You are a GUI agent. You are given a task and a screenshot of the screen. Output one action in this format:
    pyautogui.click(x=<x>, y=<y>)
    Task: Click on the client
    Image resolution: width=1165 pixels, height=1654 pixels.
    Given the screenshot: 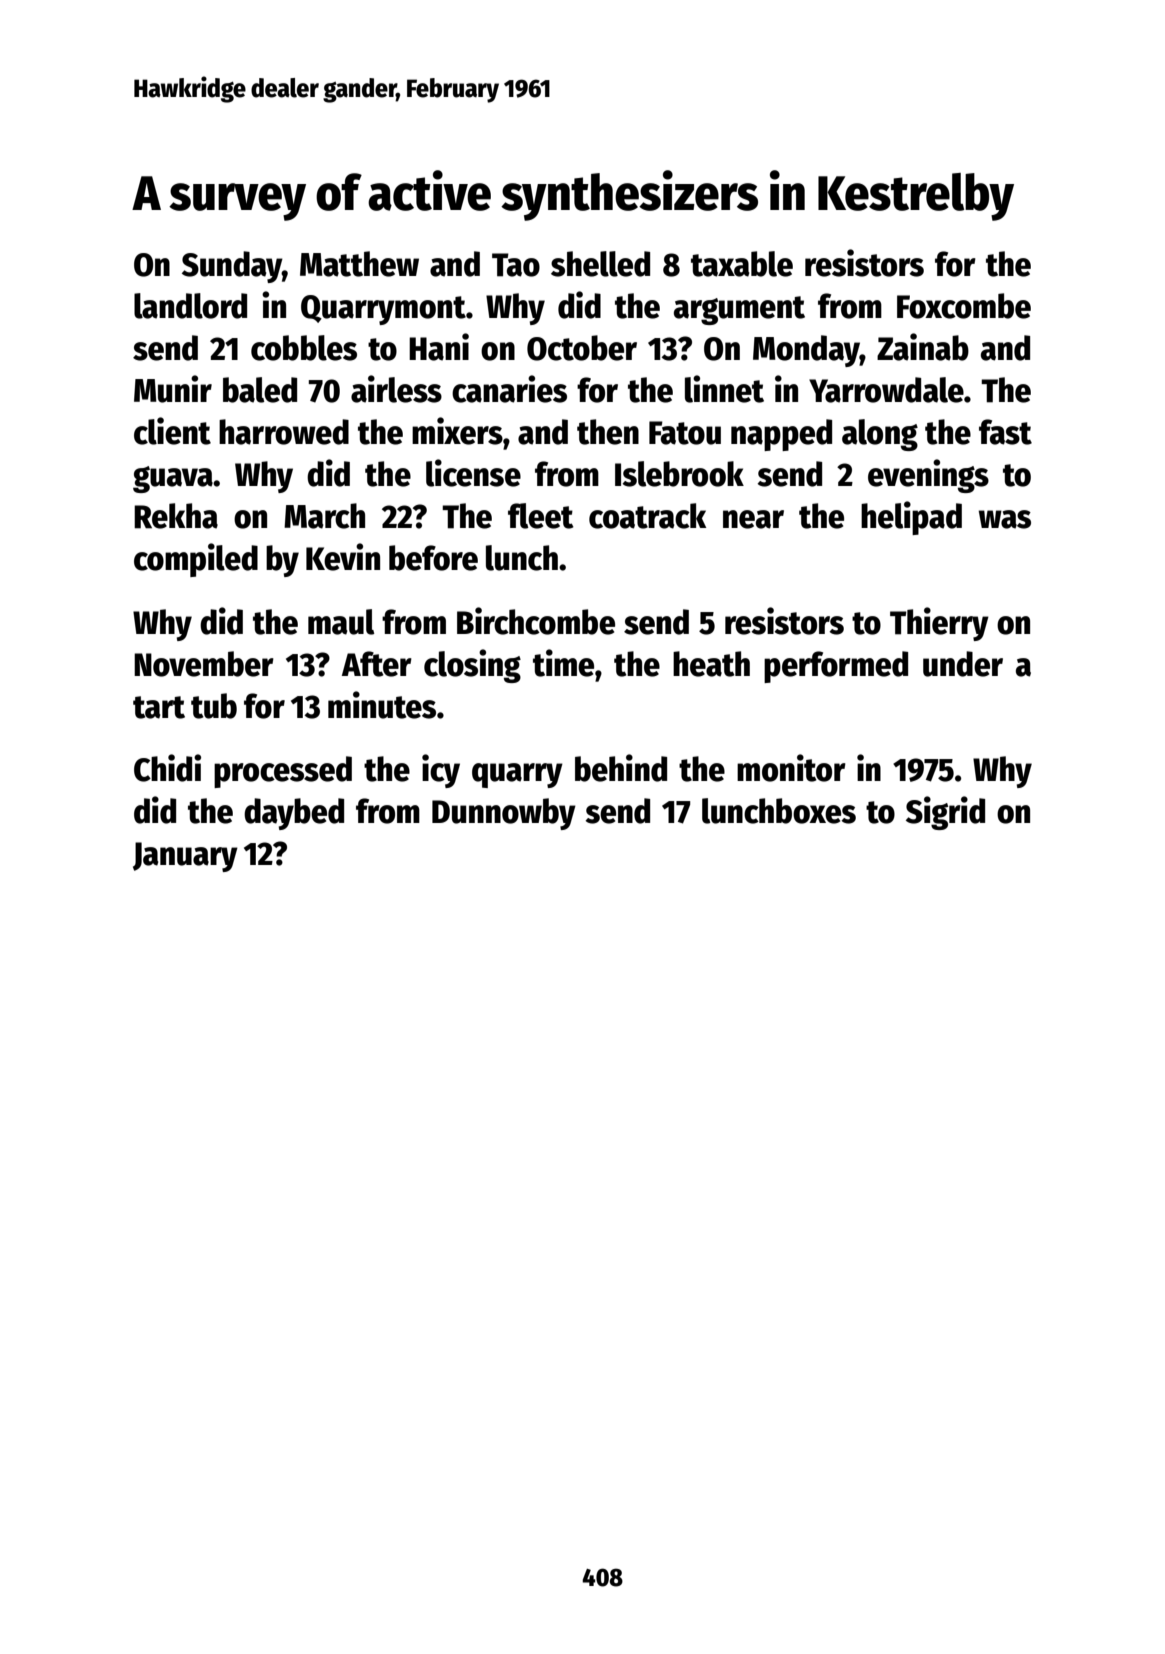 What is the action you would take?
    pyautogui.click(x=172, y=431)
